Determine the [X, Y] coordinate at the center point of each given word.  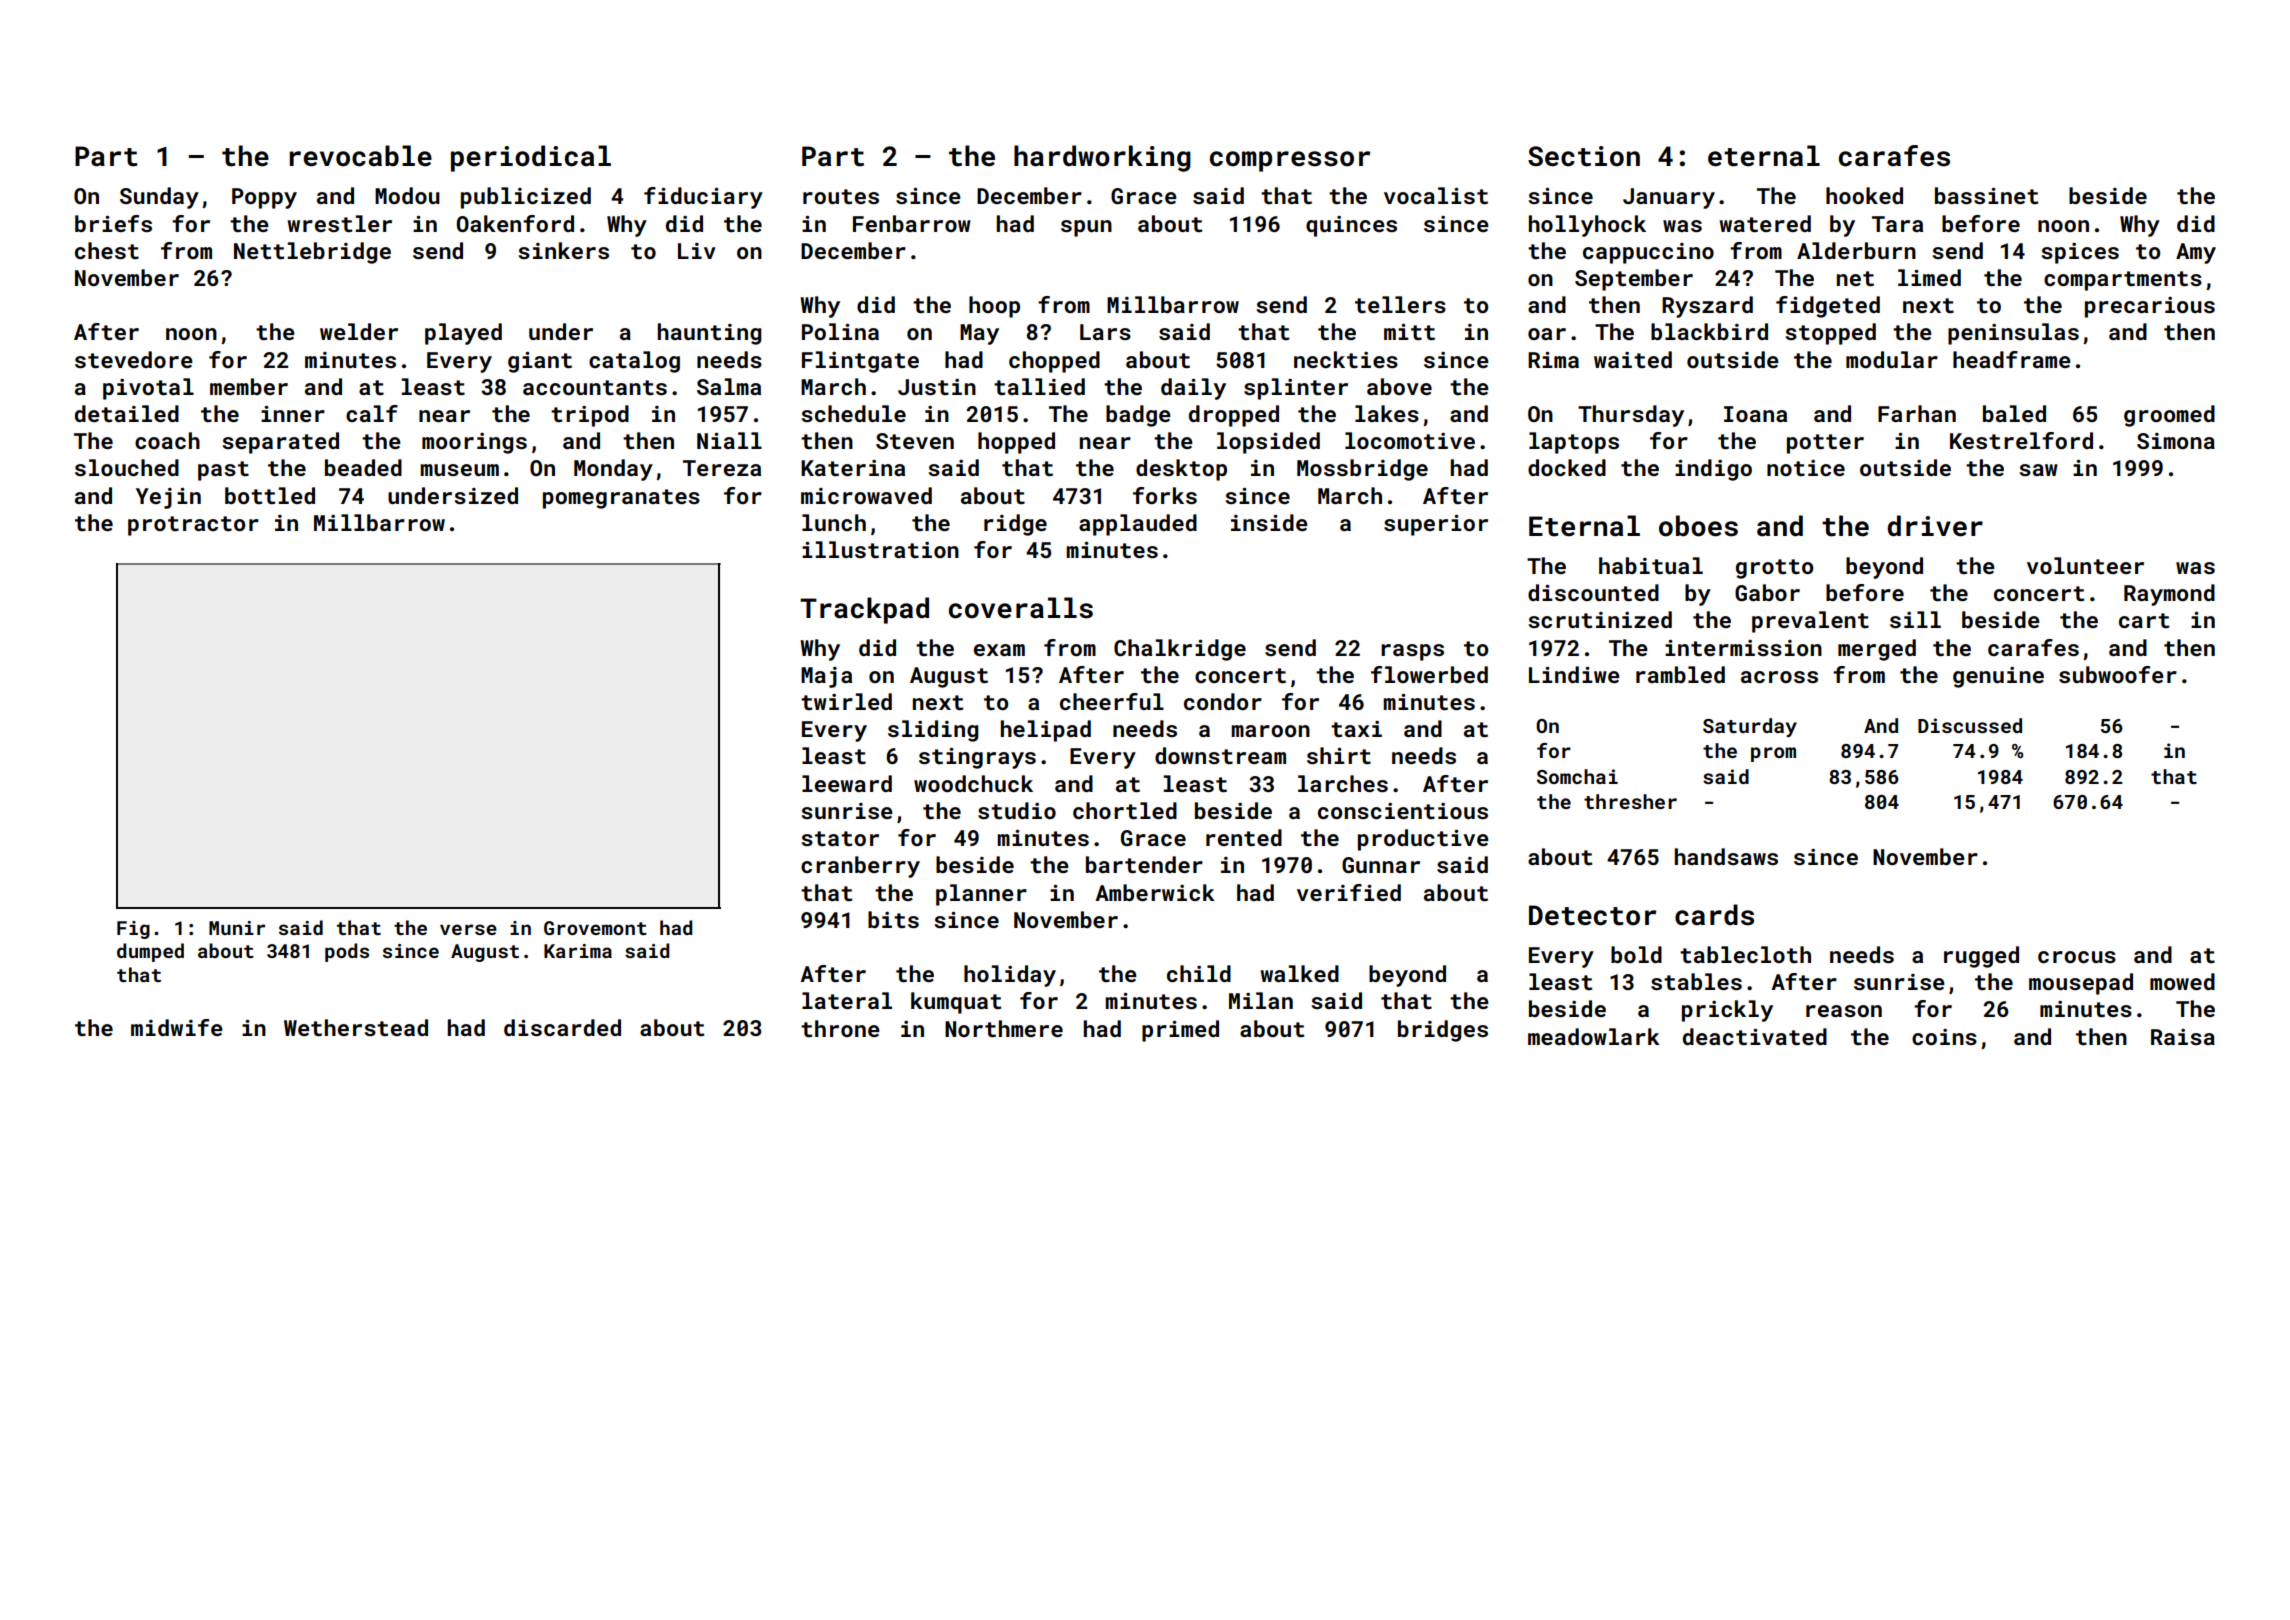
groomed [2169, 416]
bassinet [1986, 195]
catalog [634, 362]
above [1399, 386]
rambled [1680, 674]
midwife [177, 1027]
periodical [531, 158]
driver [1935, 526]
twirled [846, 701]
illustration [880, 549]
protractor [193, 526]
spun [1086, 228]
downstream [1220, 755]
